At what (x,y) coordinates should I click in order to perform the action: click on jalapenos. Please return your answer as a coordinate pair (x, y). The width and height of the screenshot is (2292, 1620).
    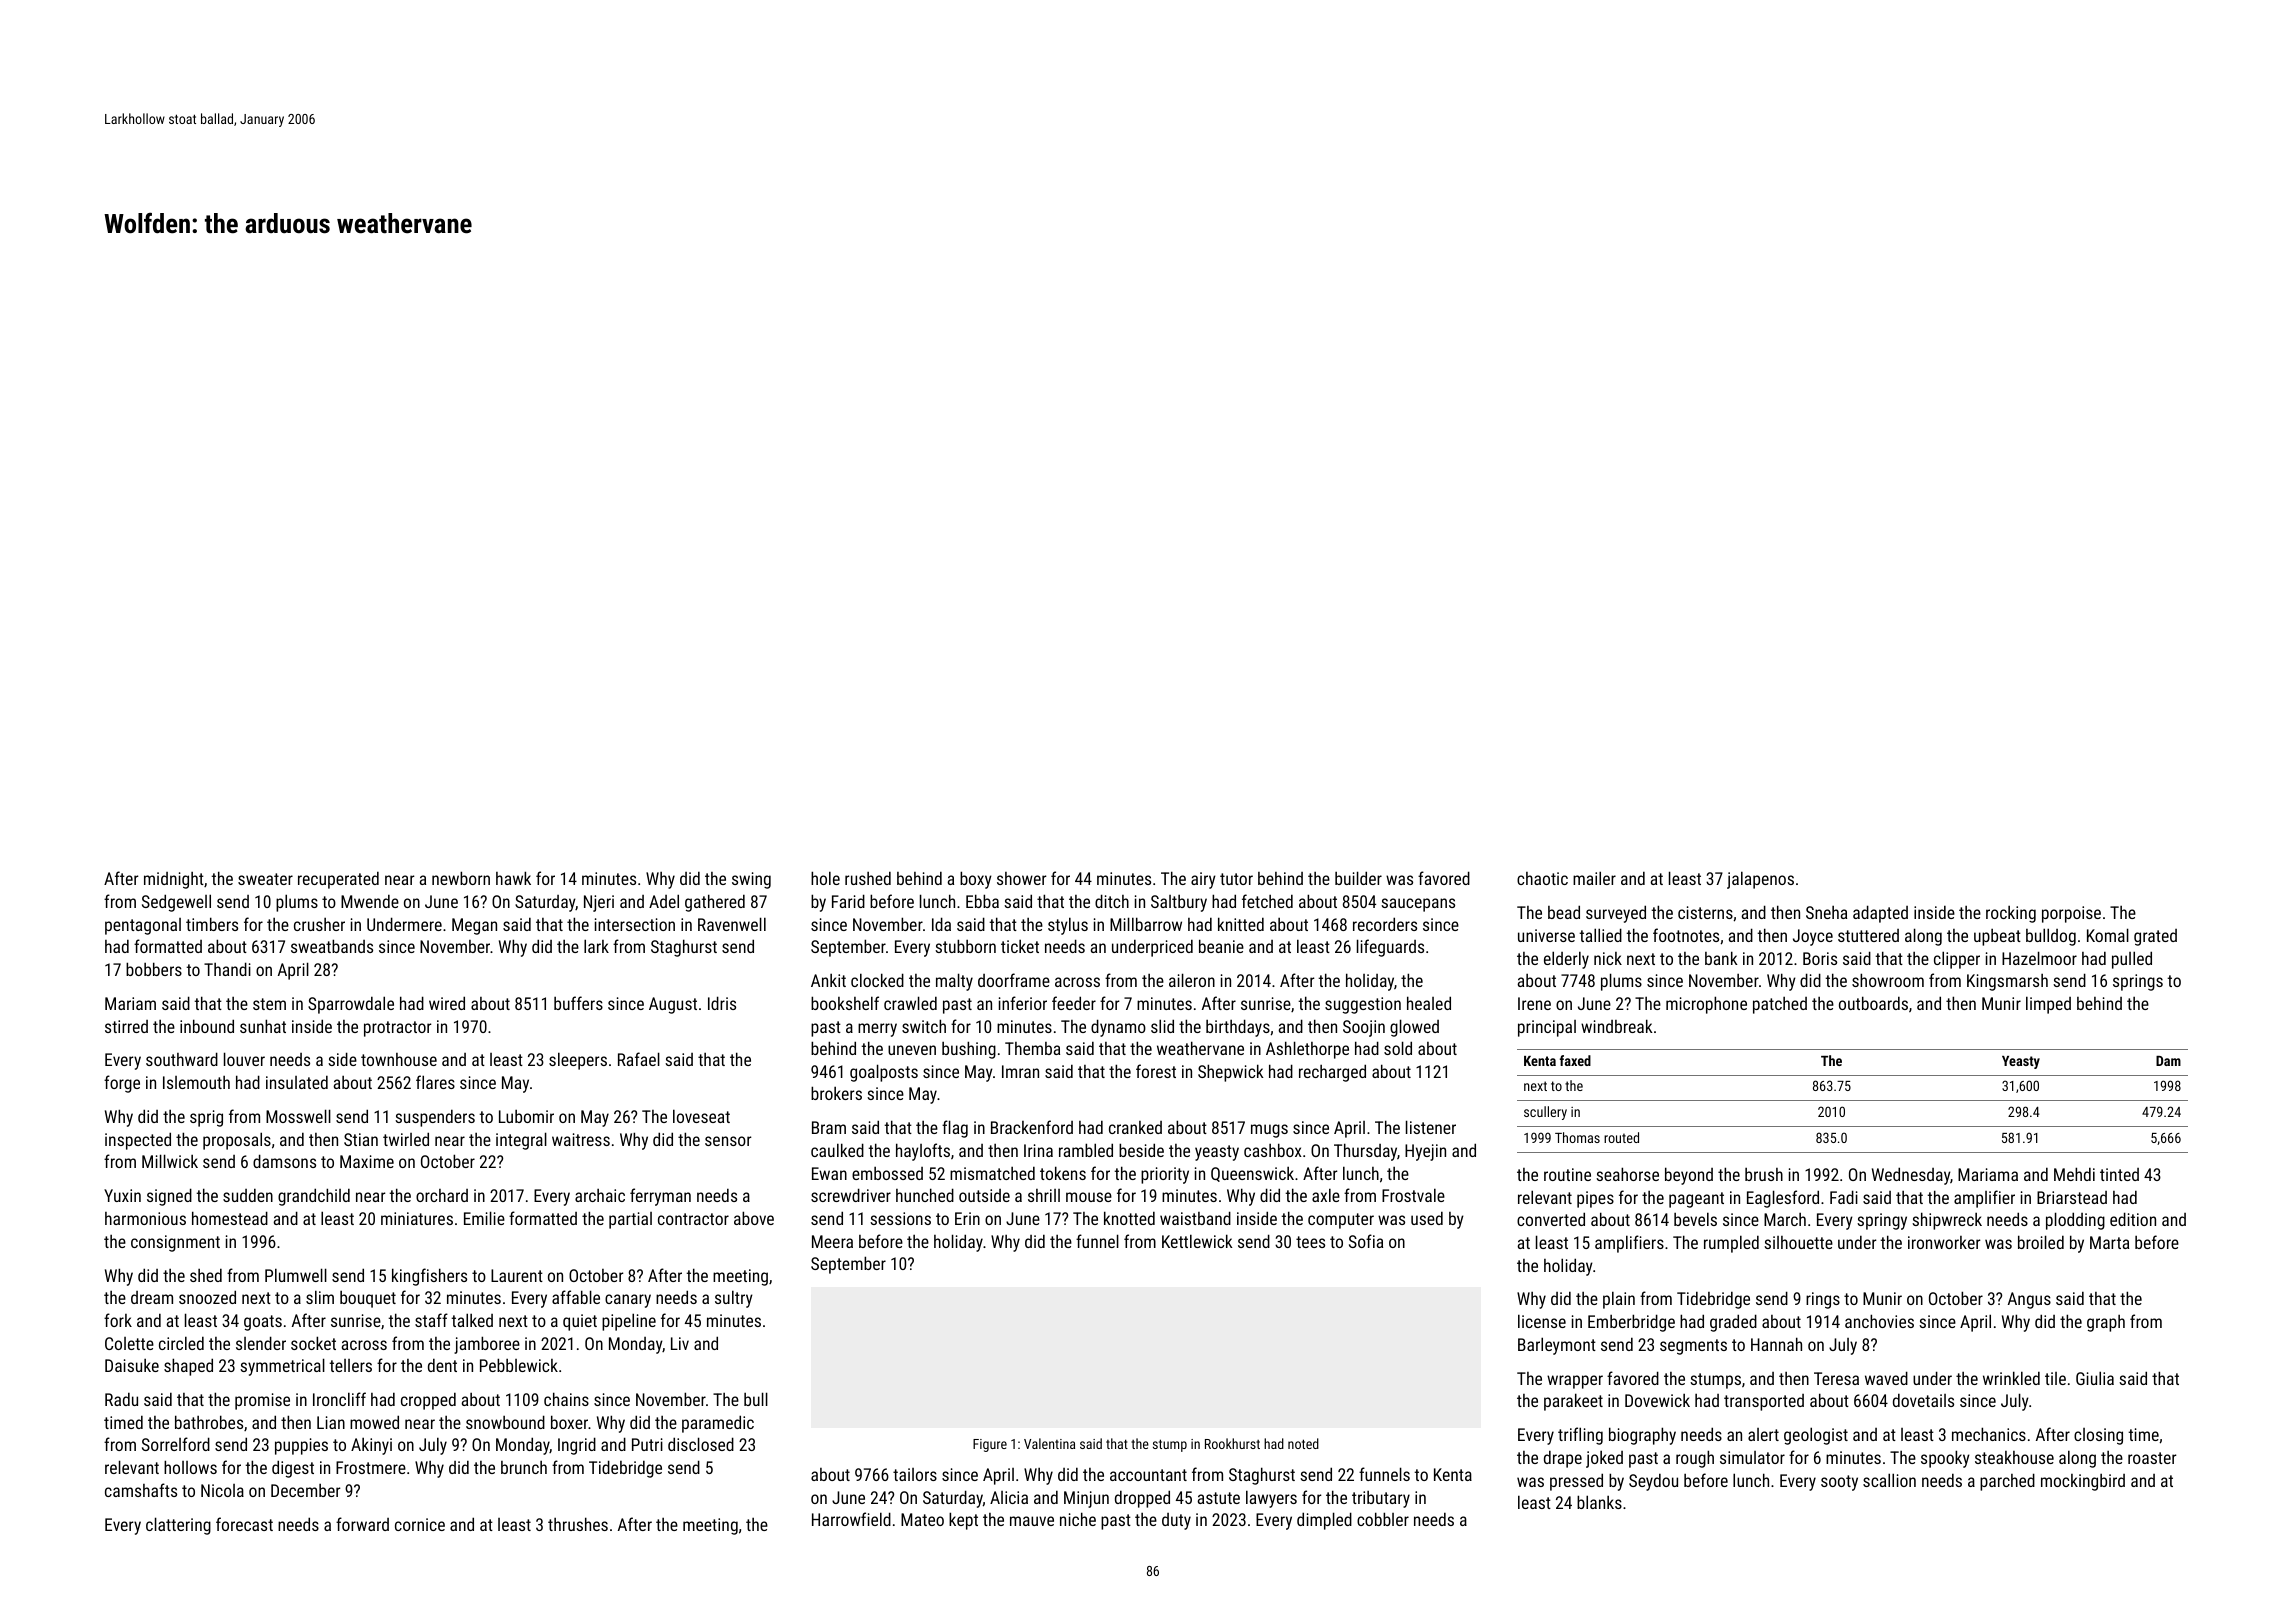
    Looking at the image, I should click on (1760, 880).
